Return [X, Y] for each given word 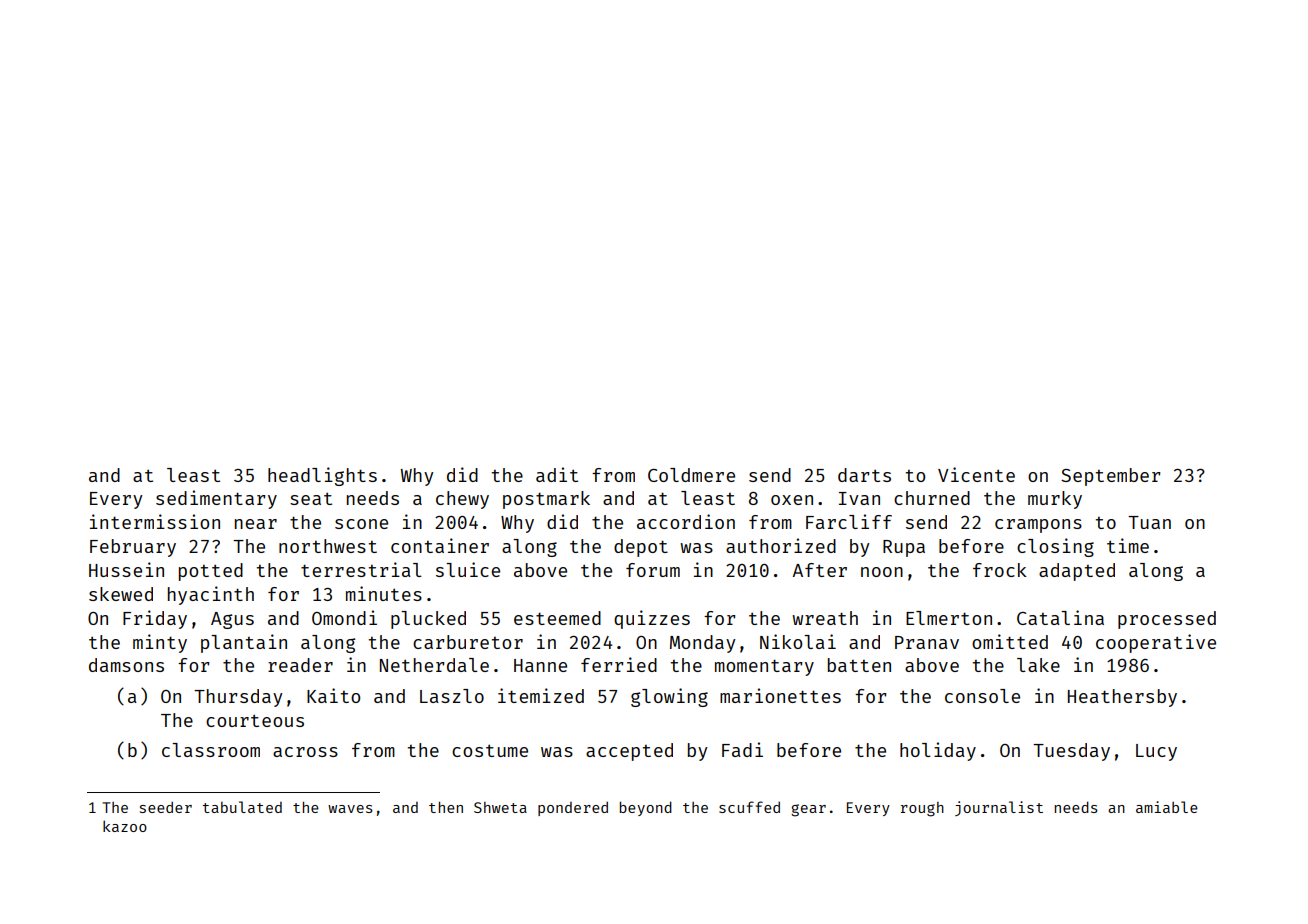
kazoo [125, 826]
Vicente [976, 474]
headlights [322, 476]
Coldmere [691, 475]
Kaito [333, 695]
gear [808, 810]
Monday [703, 644]
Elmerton [949, 618]
